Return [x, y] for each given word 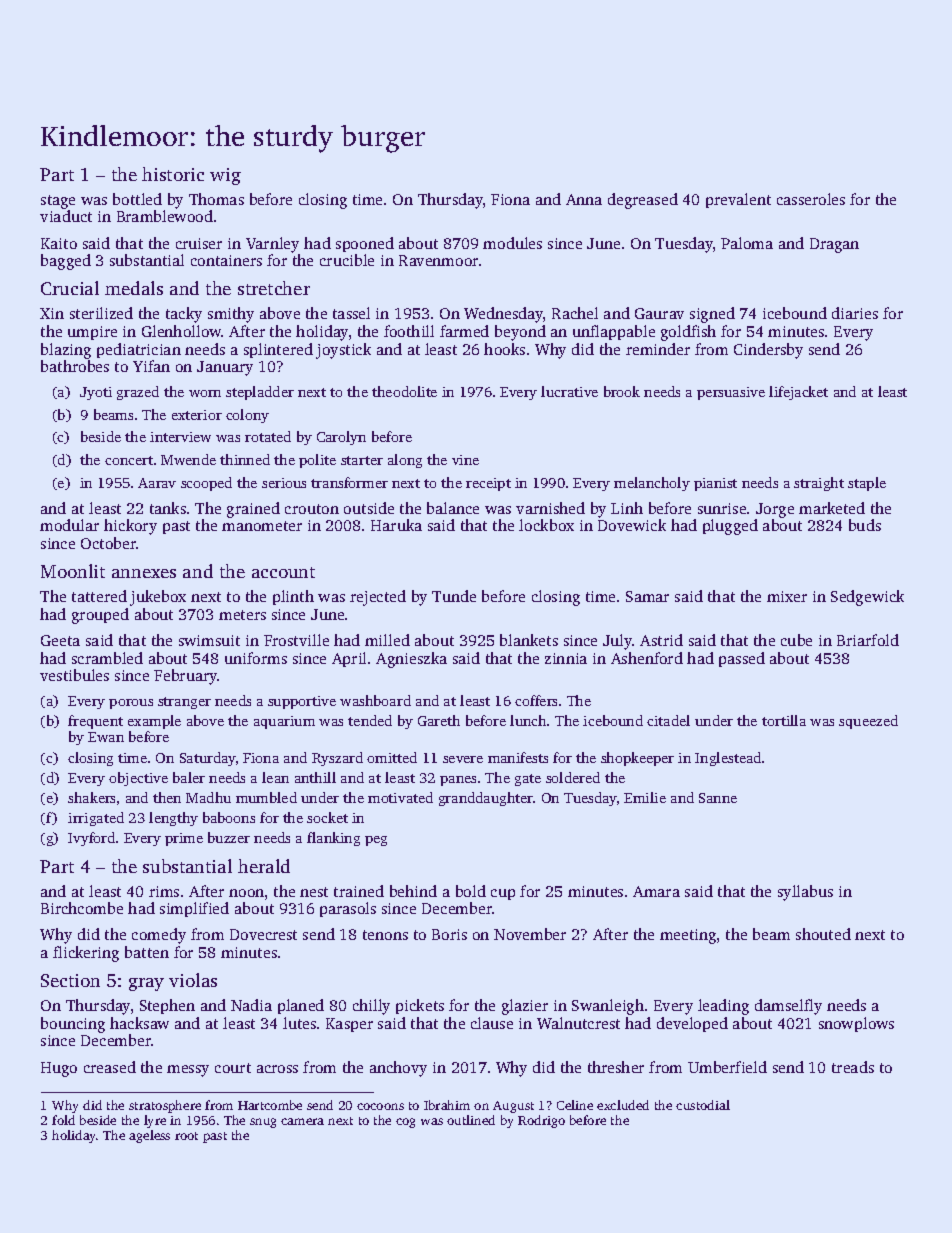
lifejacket [798, 393]
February [186, 677]
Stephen [167, 1006]
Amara [656, 891]
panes [458, 781]
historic [173, 174]
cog [405, 1123]
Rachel [575, 313]
